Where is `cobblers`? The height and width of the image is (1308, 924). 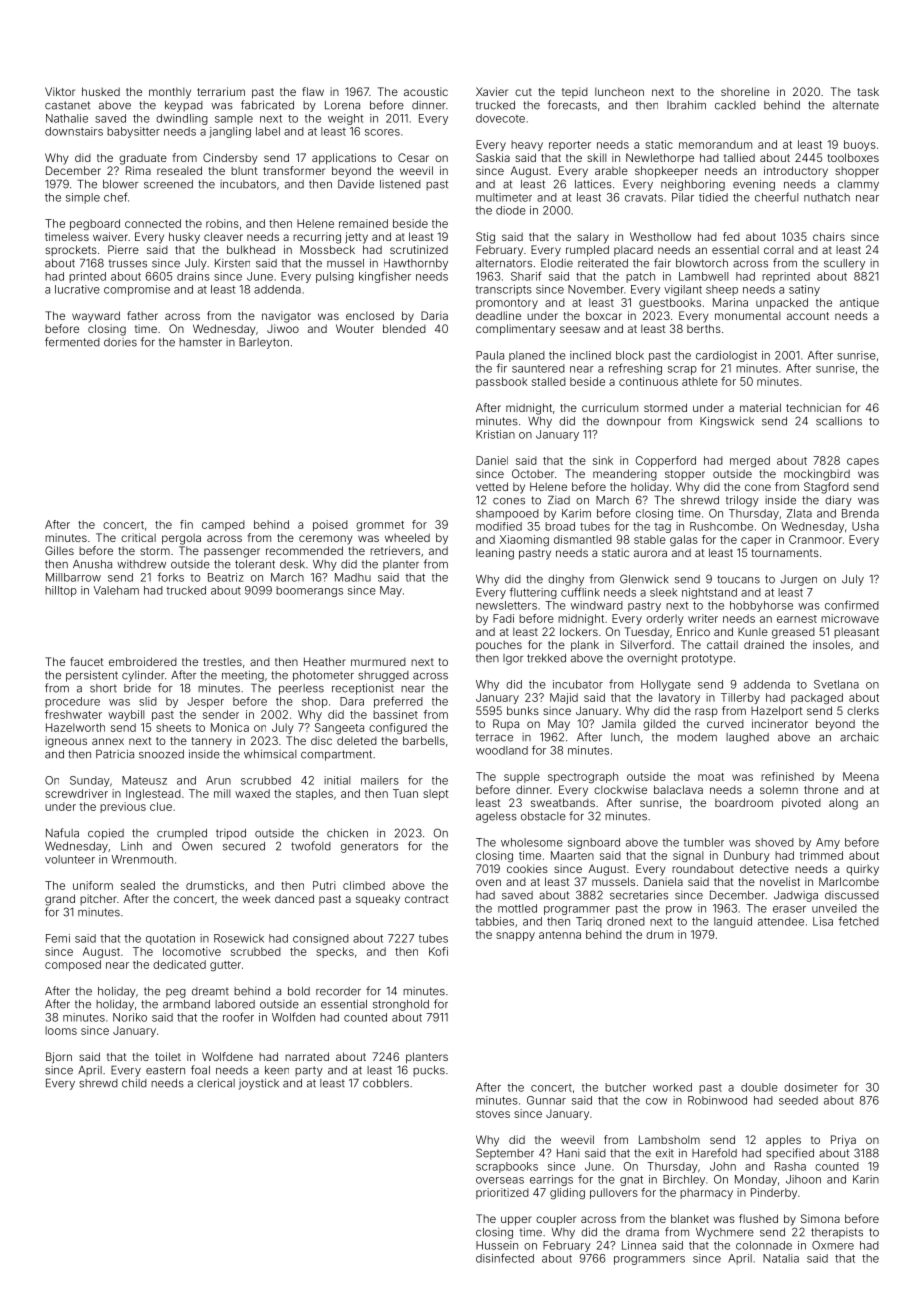
cobblers is located at coordinates (386, 1083).
